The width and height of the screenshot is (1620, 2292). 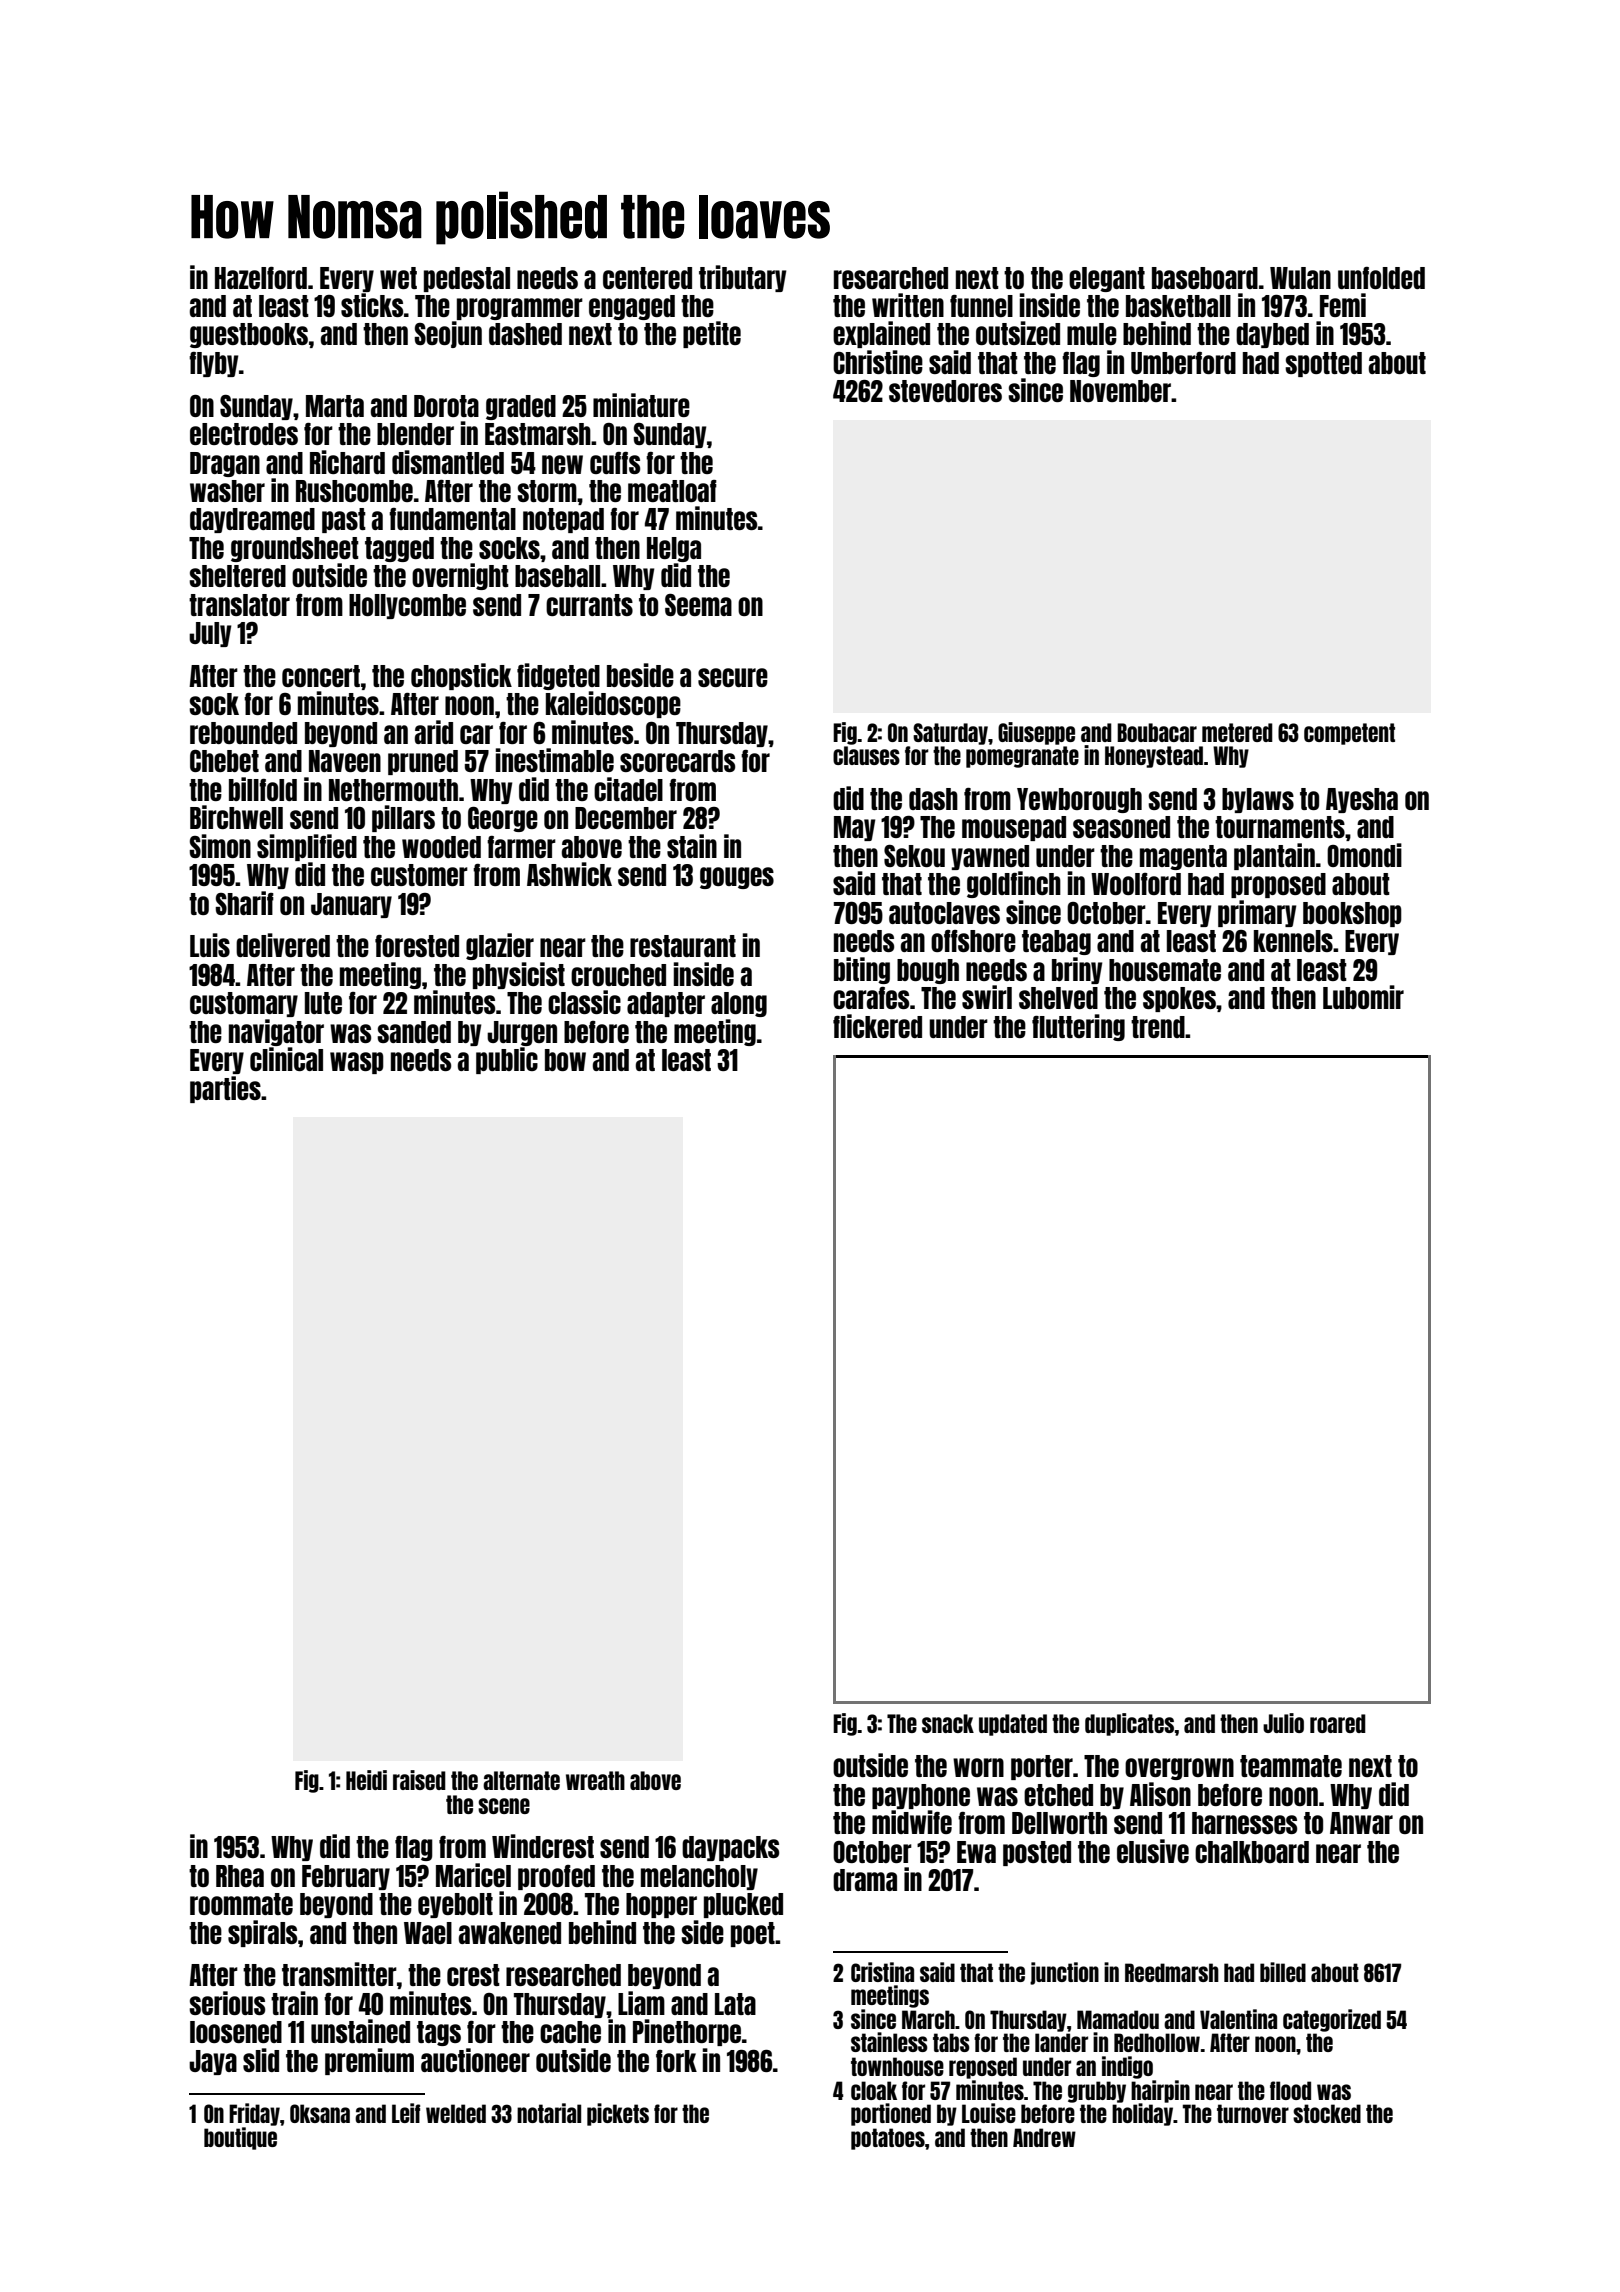 I want to click on Jaya, so click(x=213, y=2062).
